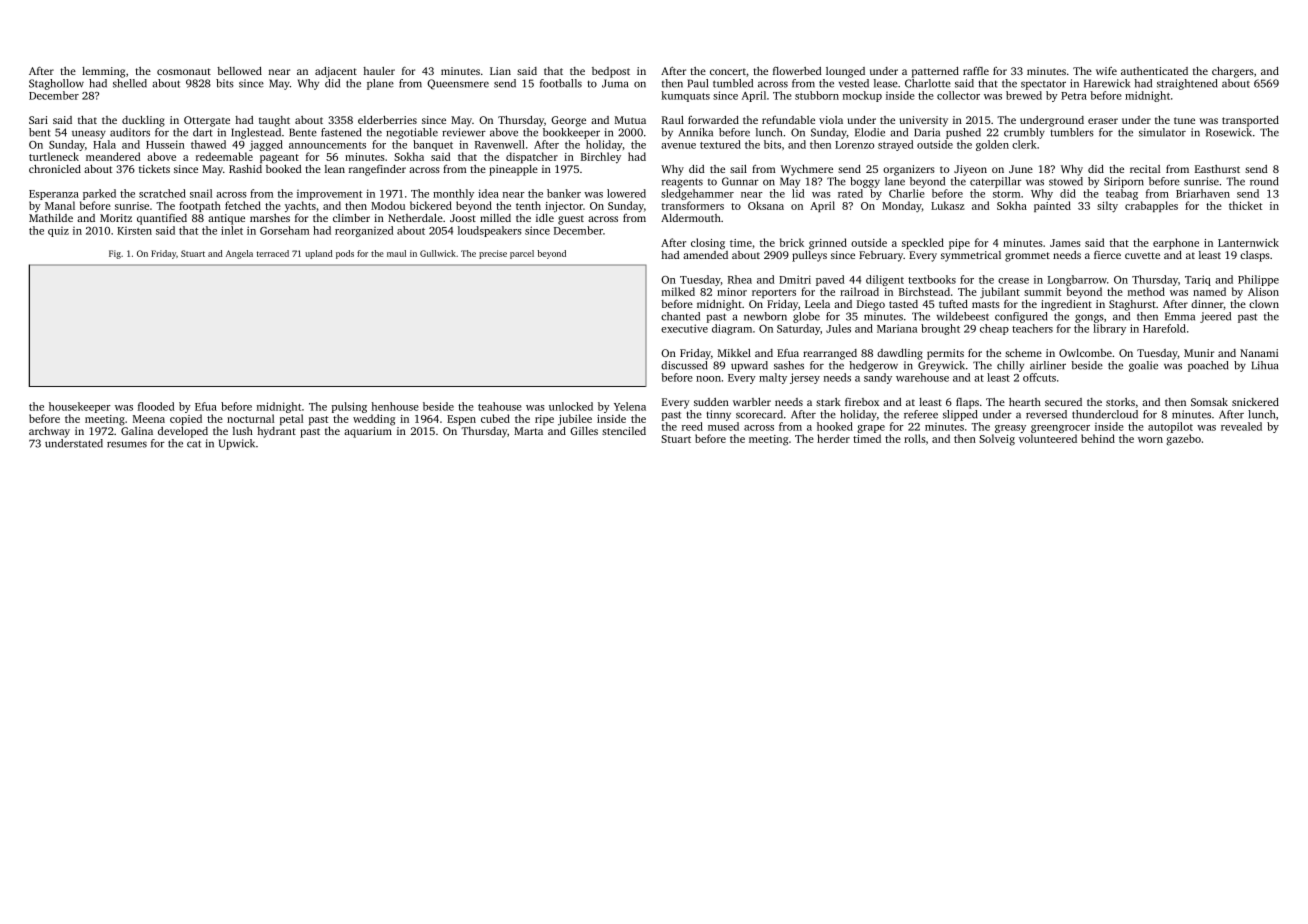 This screenshot has width=1308, height=924. I want to click on Lian, so click(500, 71).
